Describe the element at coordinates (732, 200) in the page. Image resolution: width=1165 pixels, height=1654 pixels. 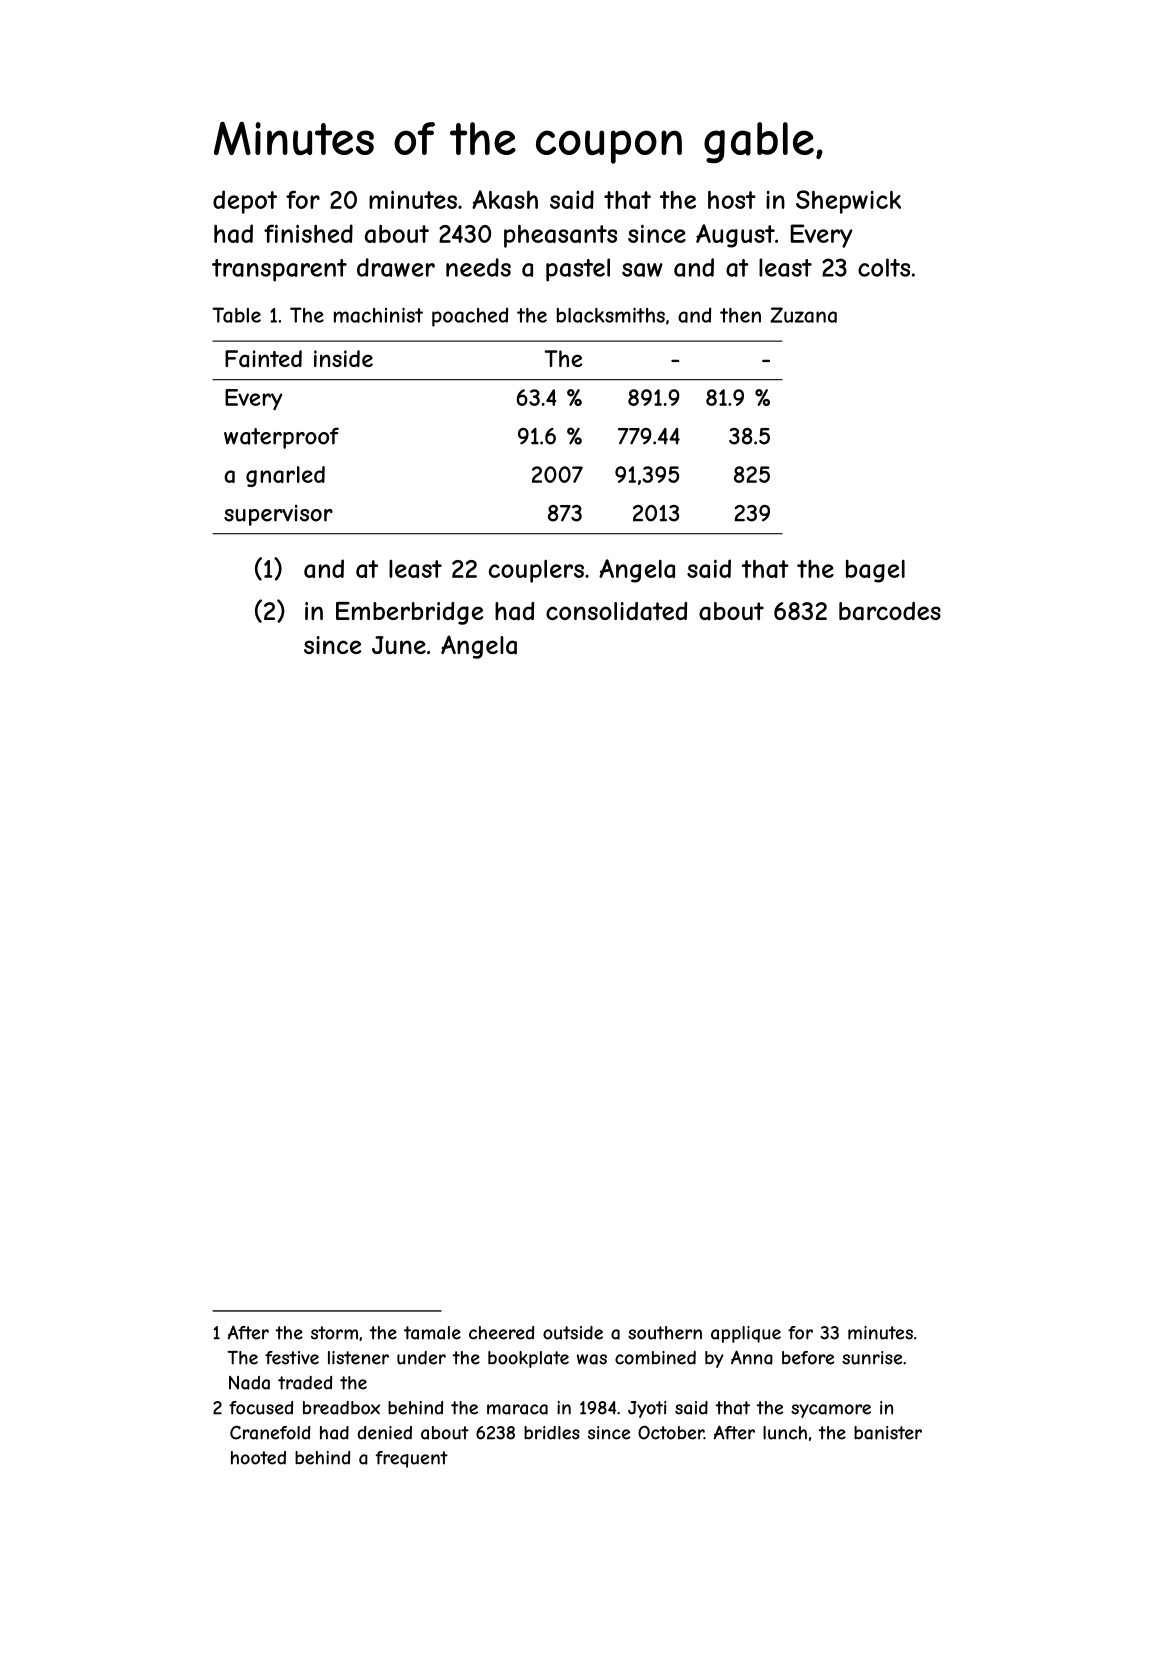
I see `host` at that location.
